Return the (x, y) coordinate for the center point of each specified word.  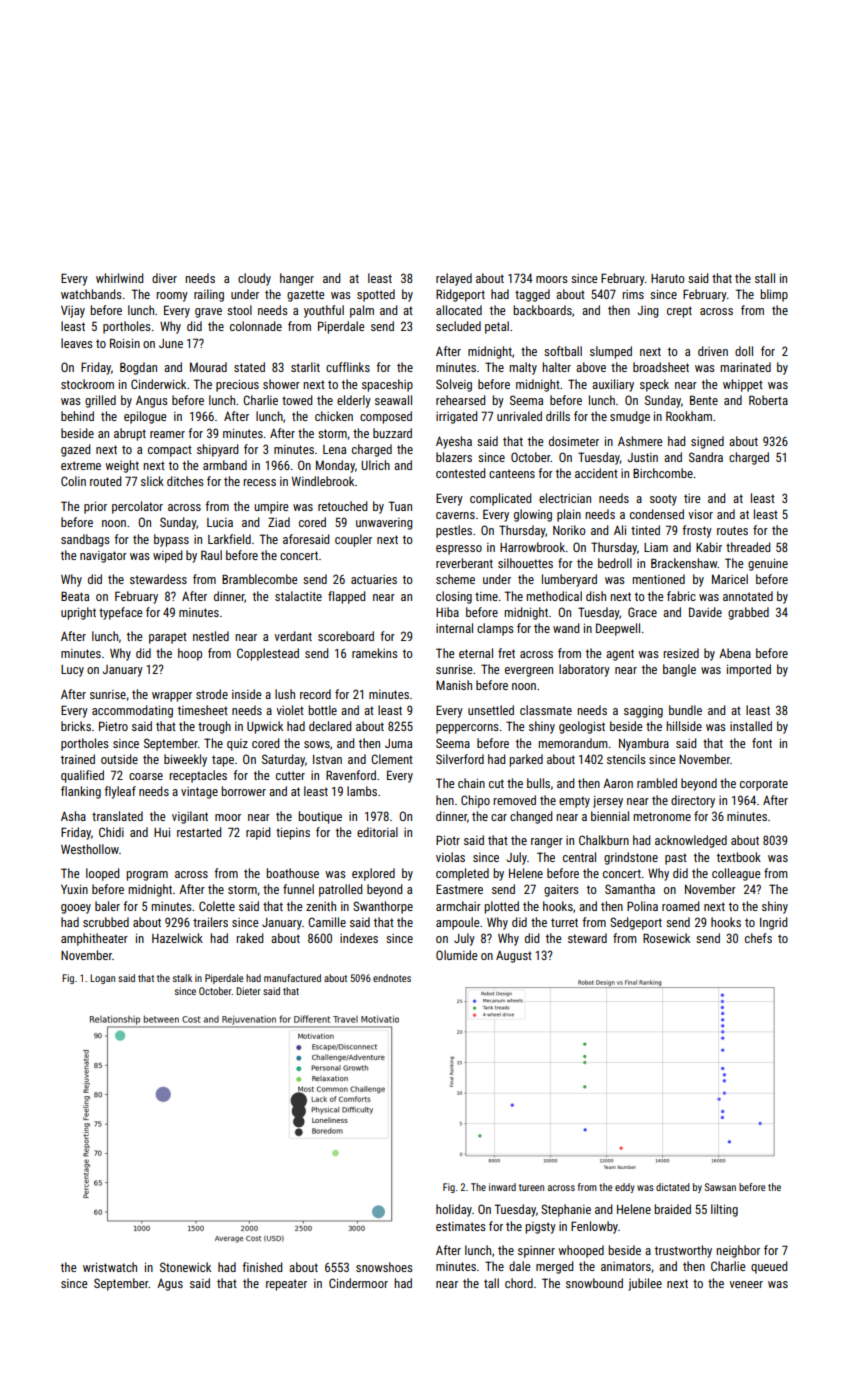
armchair (458, 906)
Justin (643, 457)
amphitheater (94, 939)
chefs (758, 938)
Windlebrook (323, 481)
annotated (748, 596)
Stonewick (185, 1267)
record (315, 694)
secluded (458, 326)
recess (259, 482)
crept (679, 312)
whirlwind (119, 278)
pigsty (540, 1228)
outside (119, 759)
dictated (673, 1187)
